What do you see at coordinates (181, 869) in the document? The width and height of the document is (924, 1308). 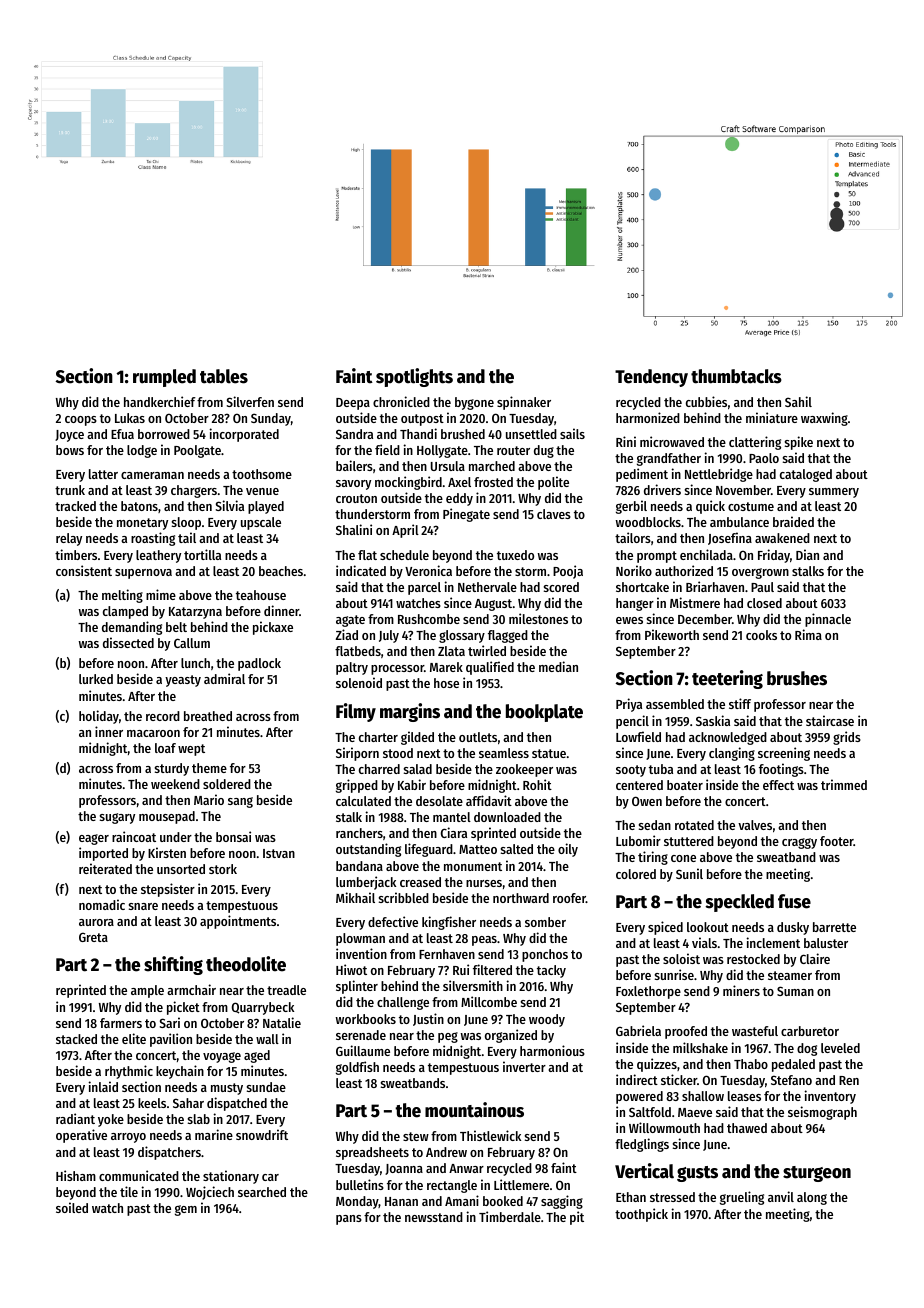 I see `unsorted` at bounding box center [181, 869].
